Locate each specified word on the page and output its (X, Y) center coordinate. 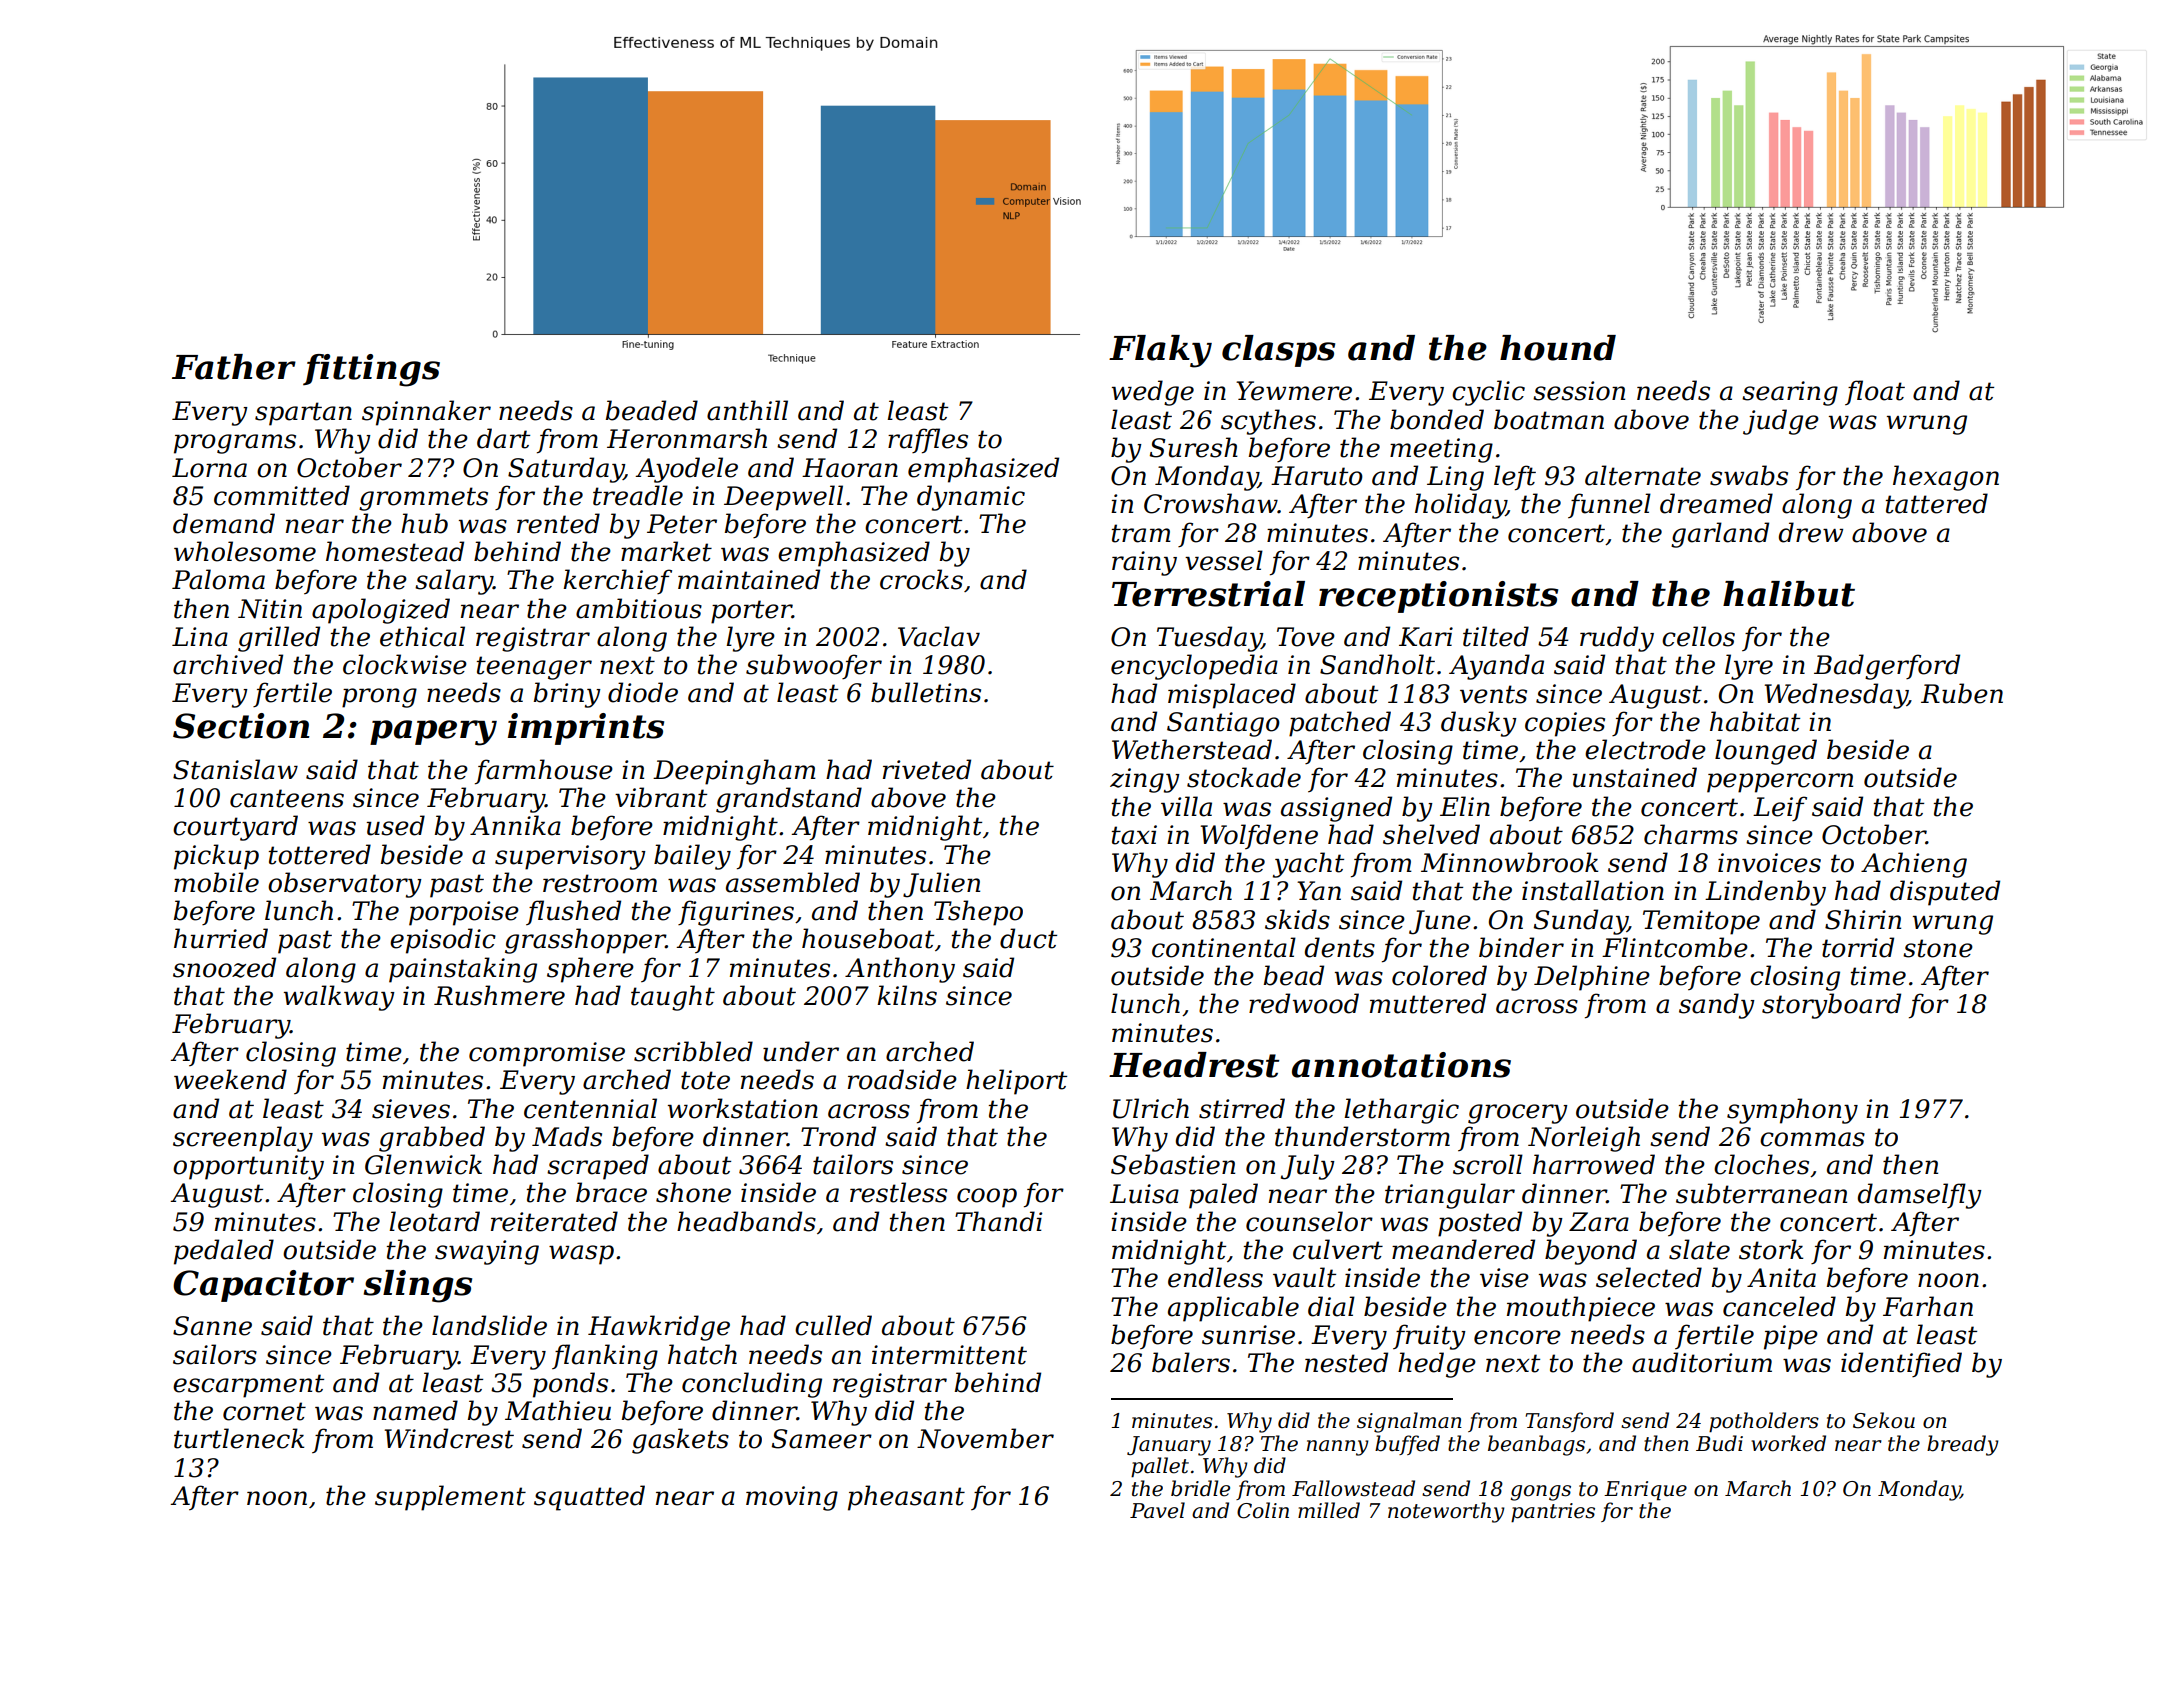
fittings (371, 370)
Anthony (900, 970)
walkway (339, 998)
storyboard (1831, 1006)
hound (1558, 348)
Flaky (1160, 351)
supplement (450, 1498)
